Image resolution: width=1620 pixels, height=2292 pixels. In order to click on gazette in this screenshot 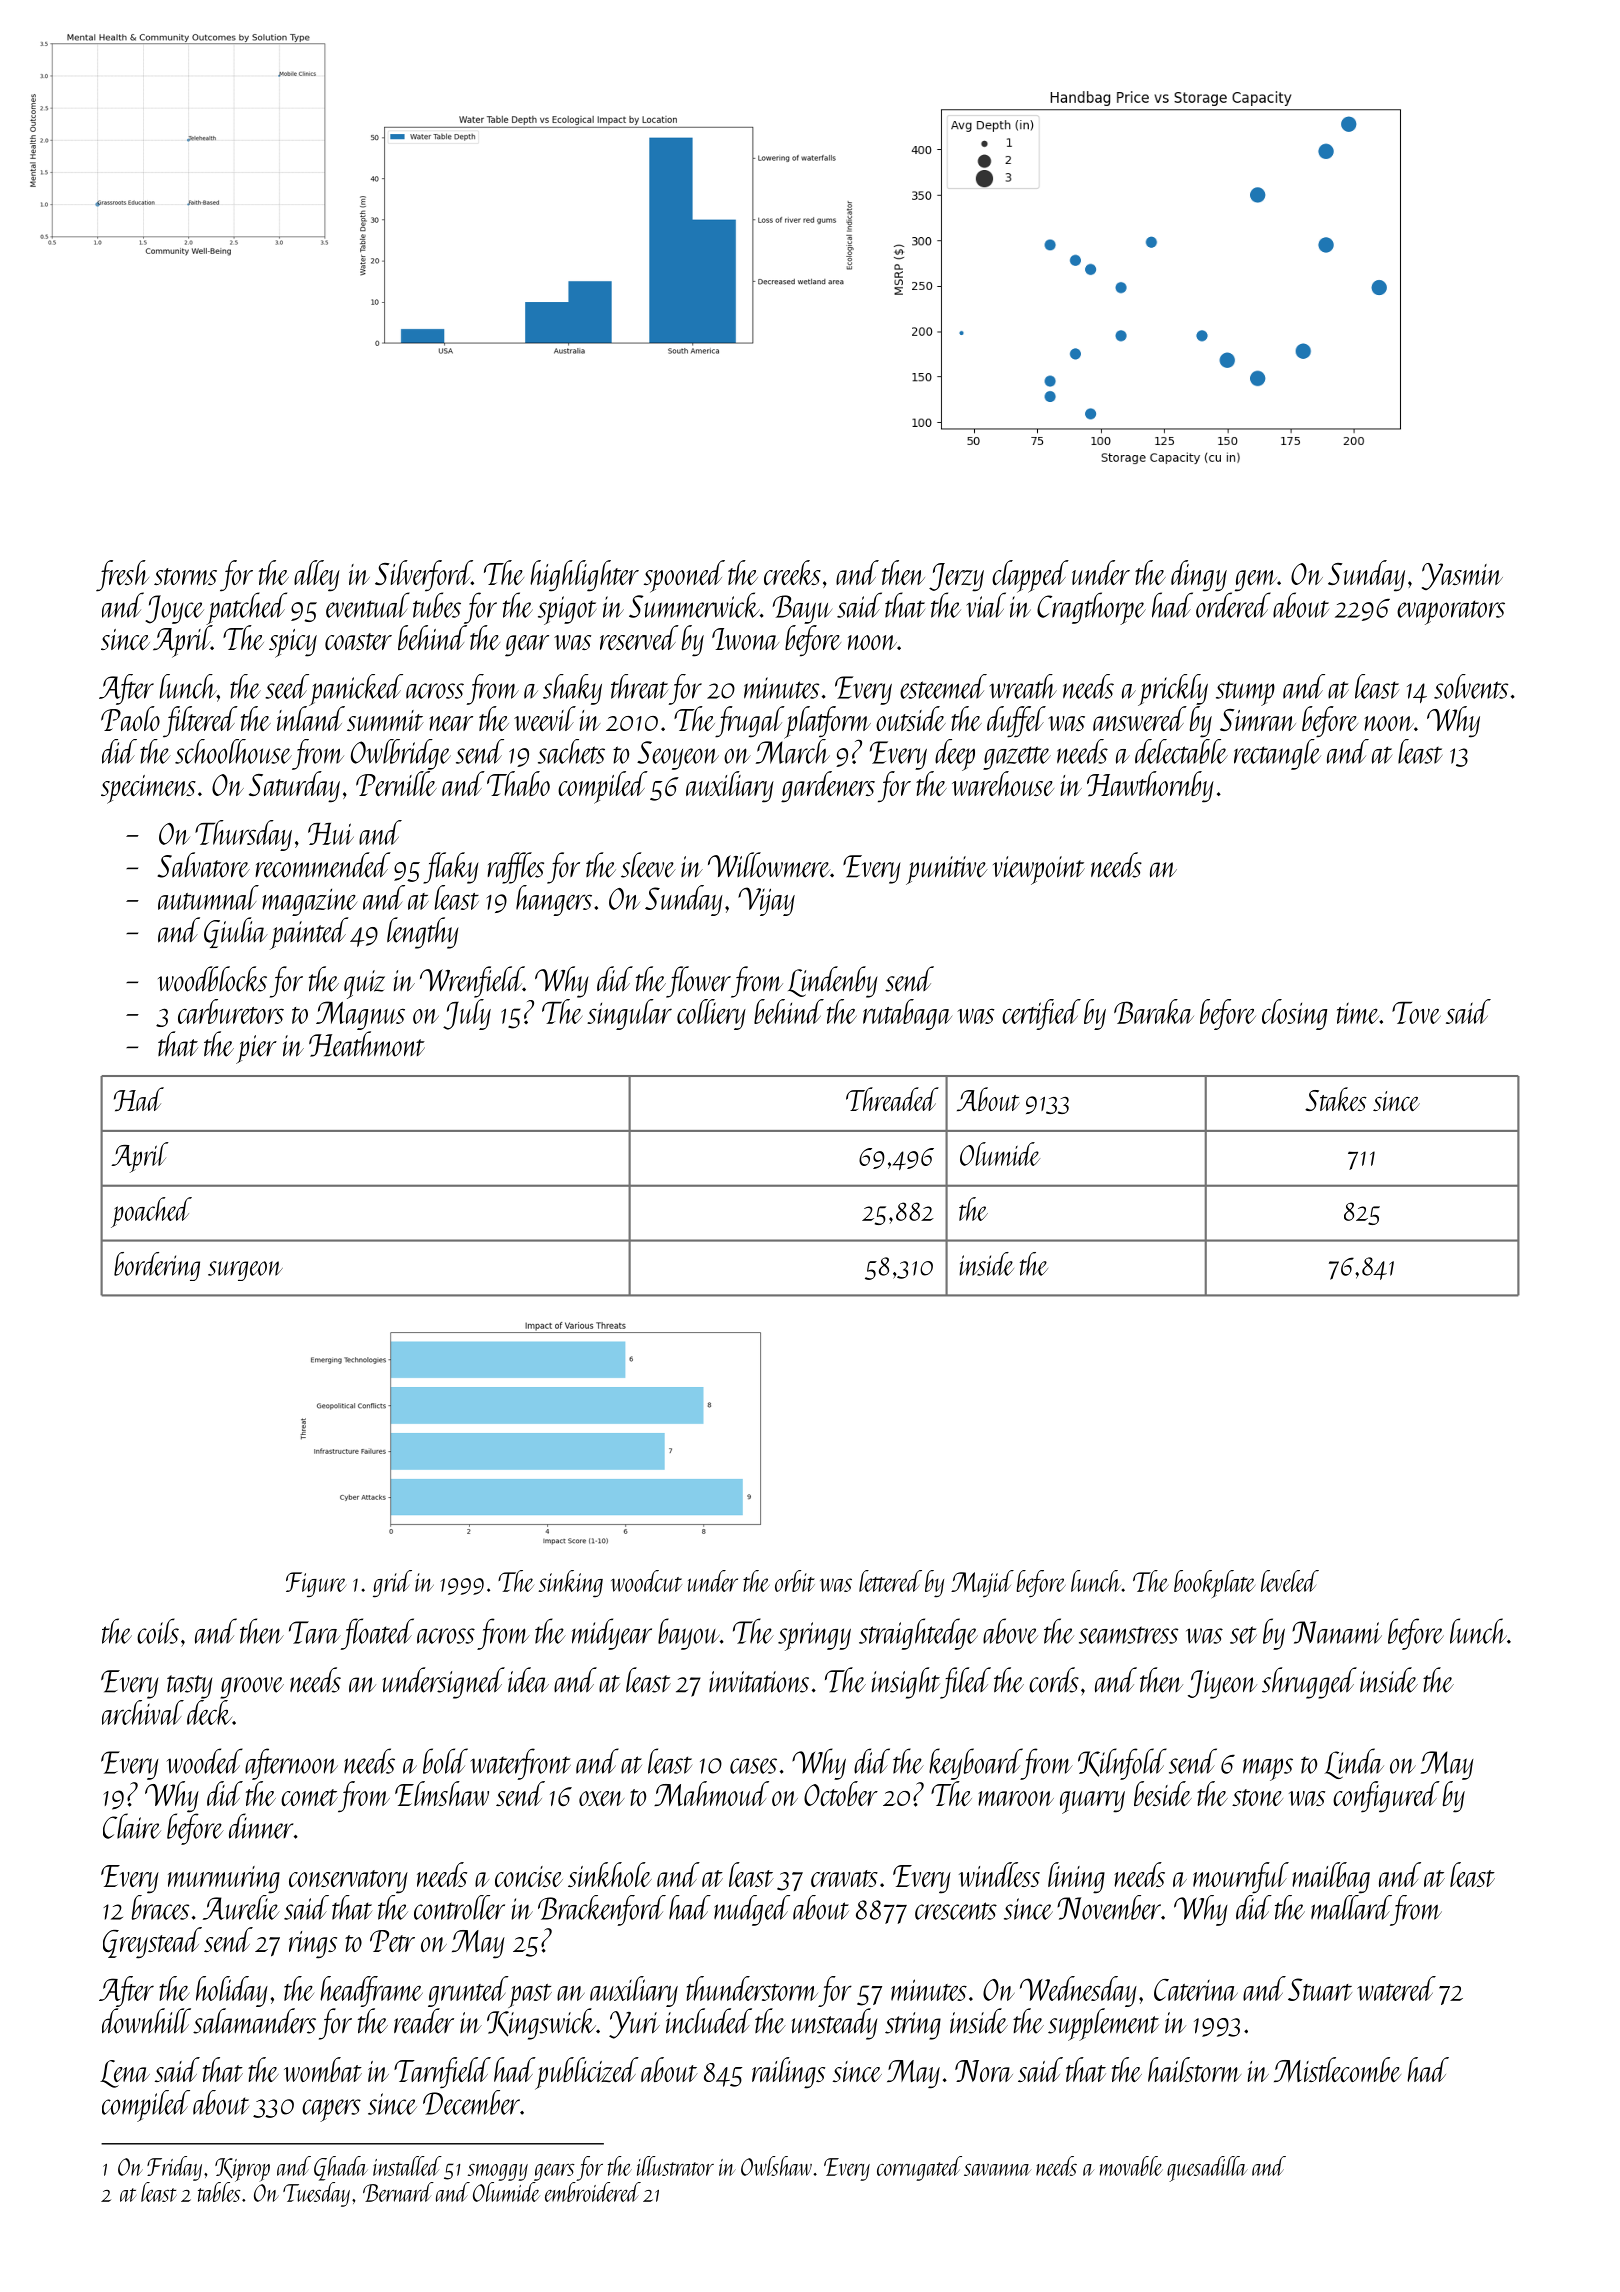, I will do `click(1017, 758)`.
